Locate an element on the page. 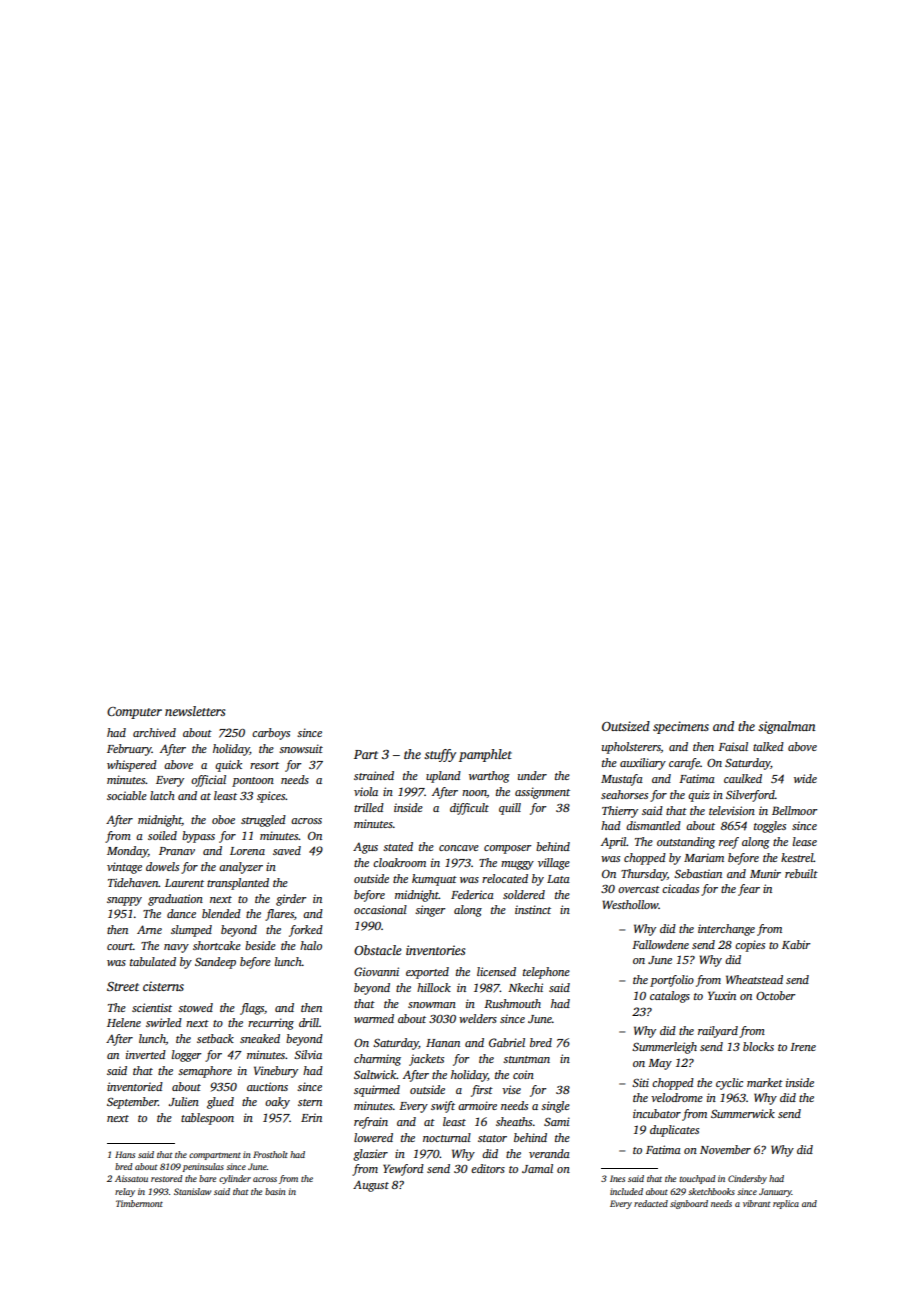 The width and height of the document is (924, 1308). snappy is located at coordinates (124, 901).
